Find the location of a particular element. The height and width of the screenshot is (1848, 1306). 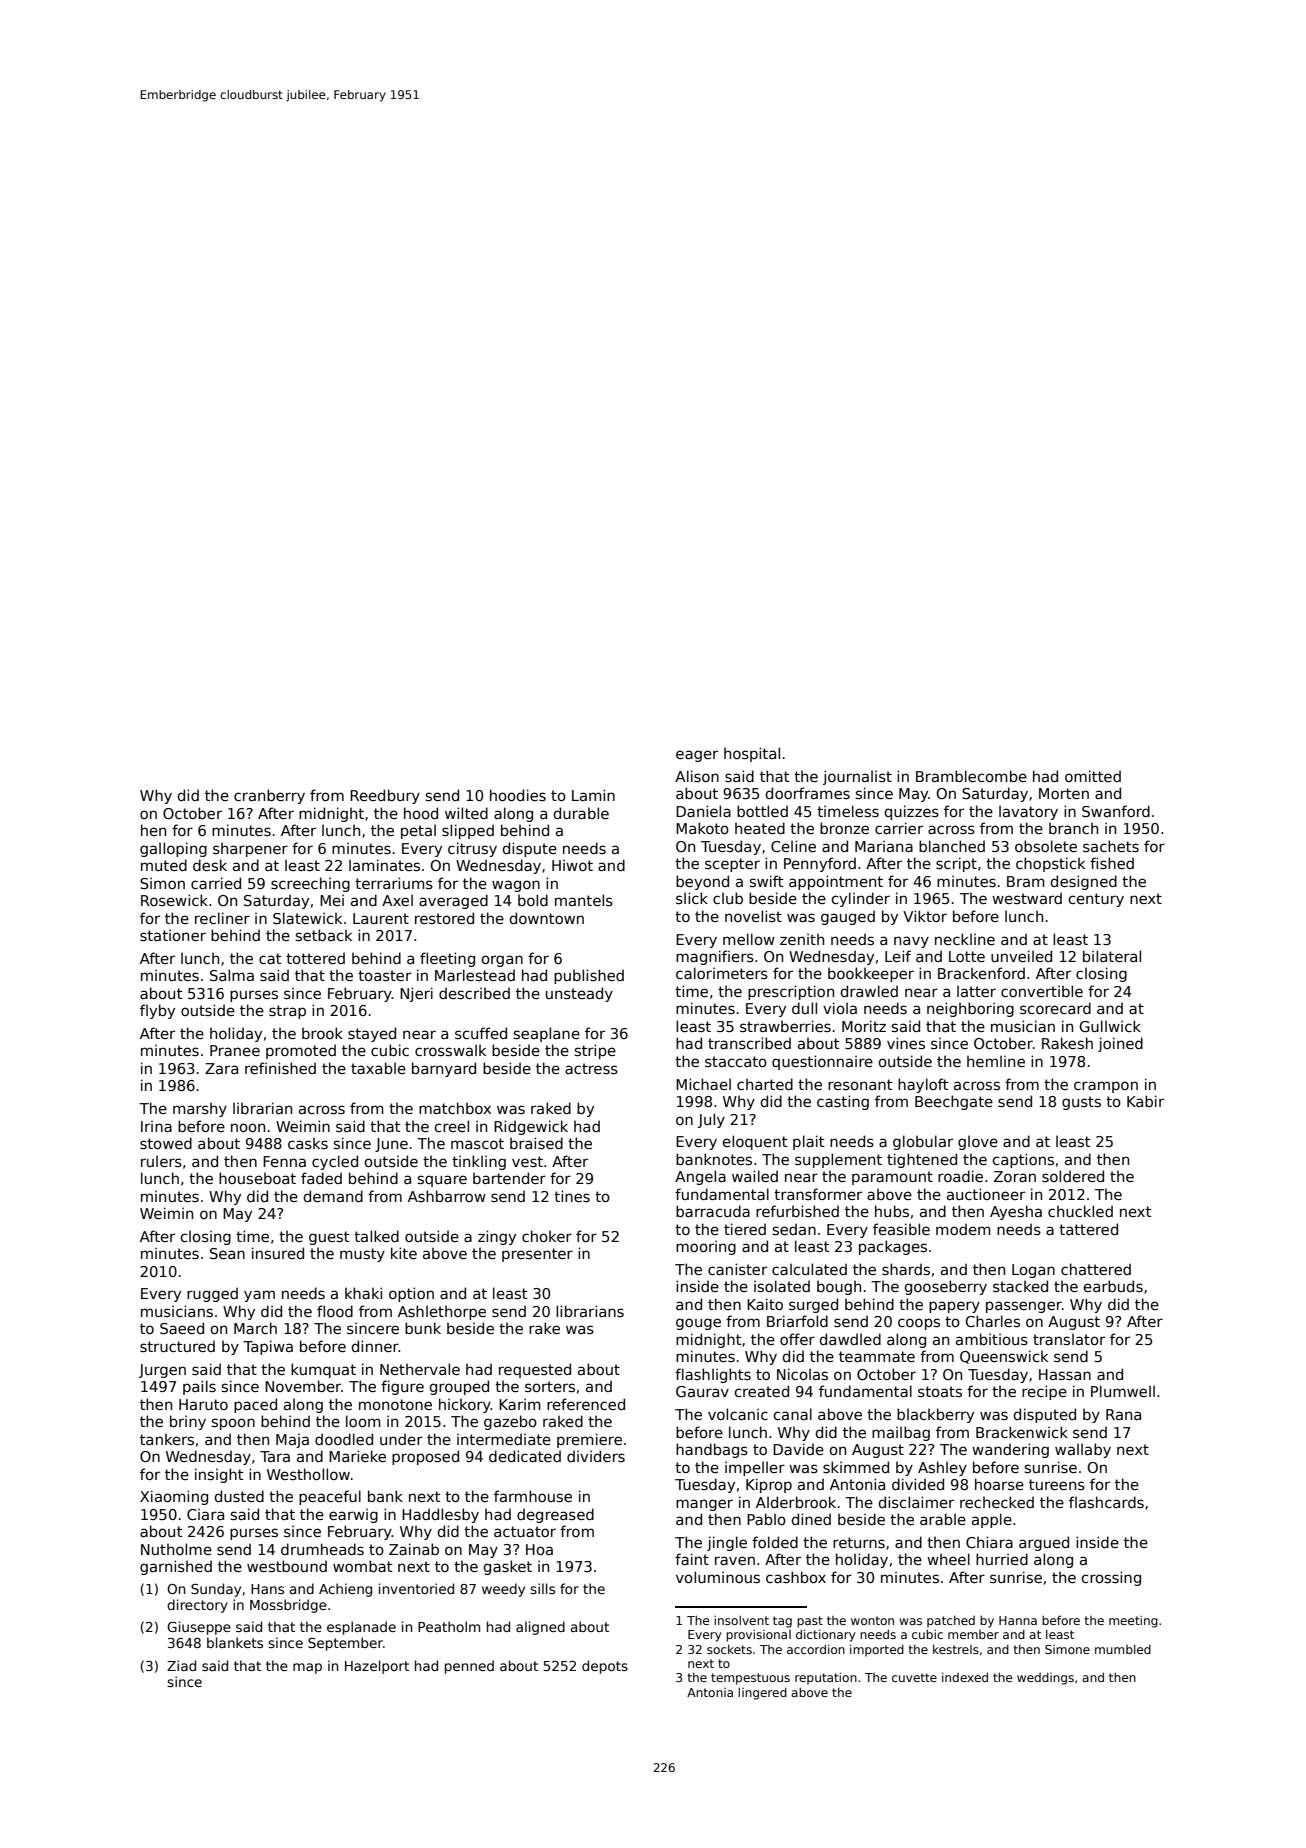

plait is located at coordinates (808, 1142).
